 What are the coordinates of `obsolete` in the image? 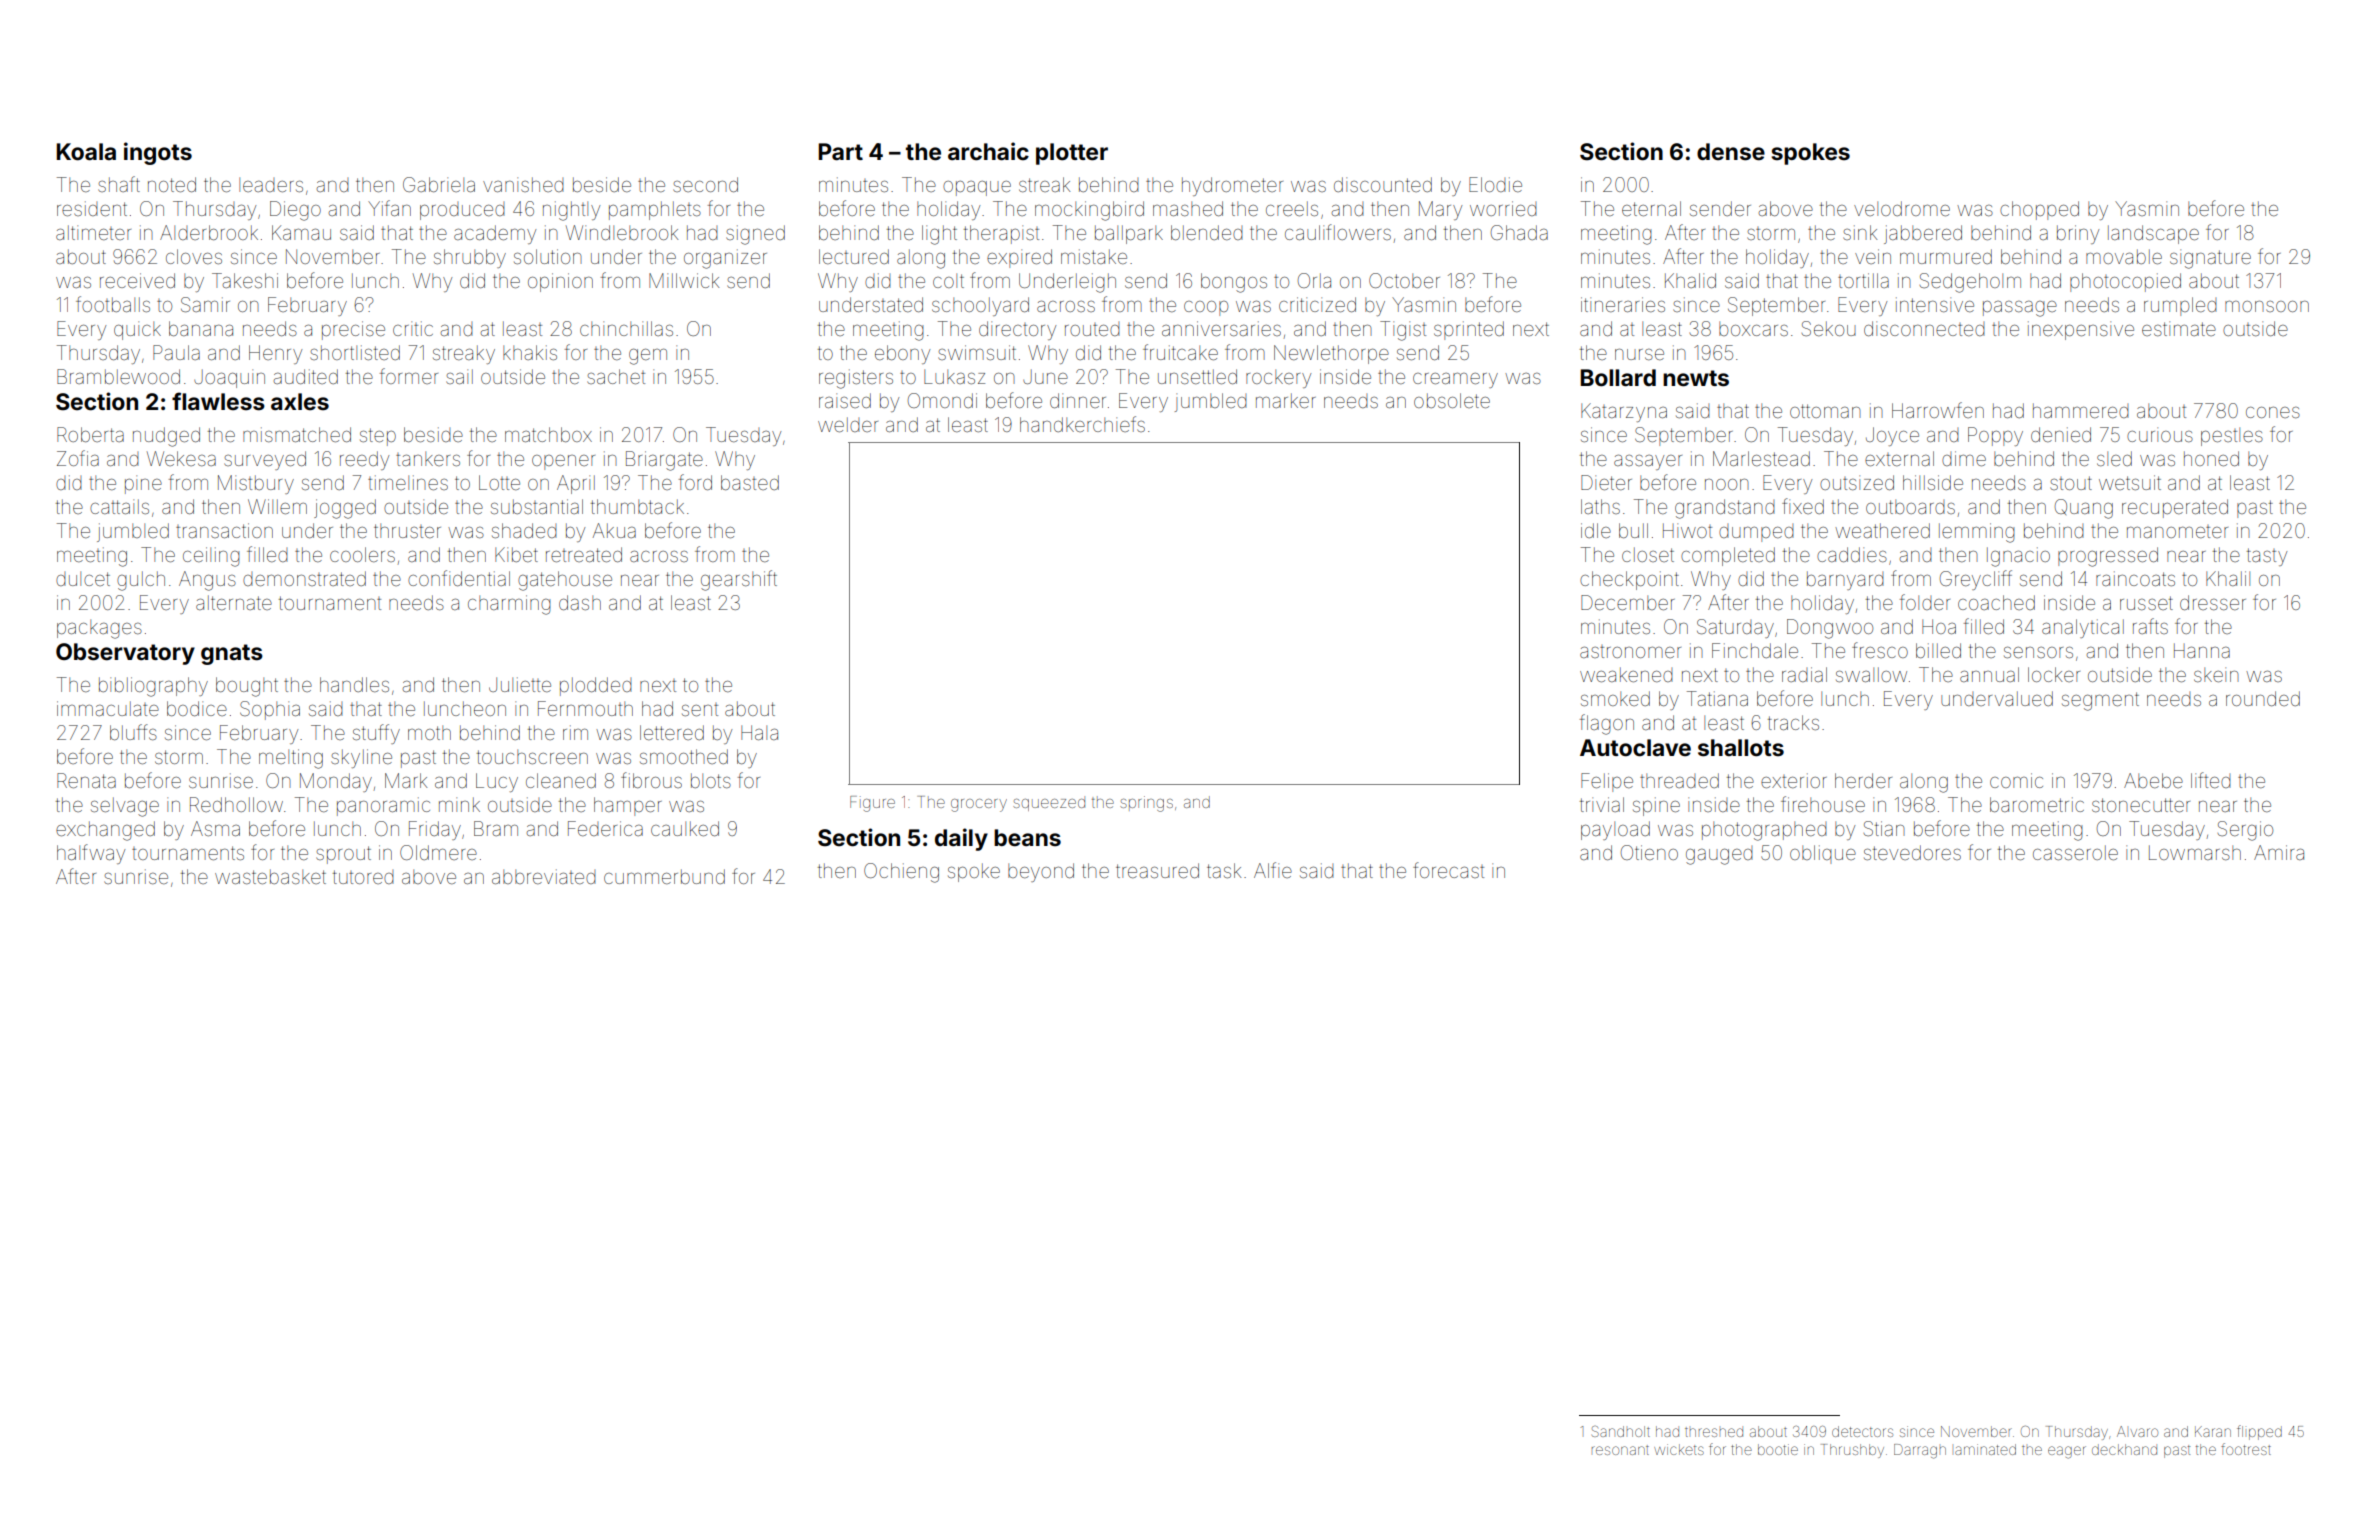 It's located at (1452, 400).
